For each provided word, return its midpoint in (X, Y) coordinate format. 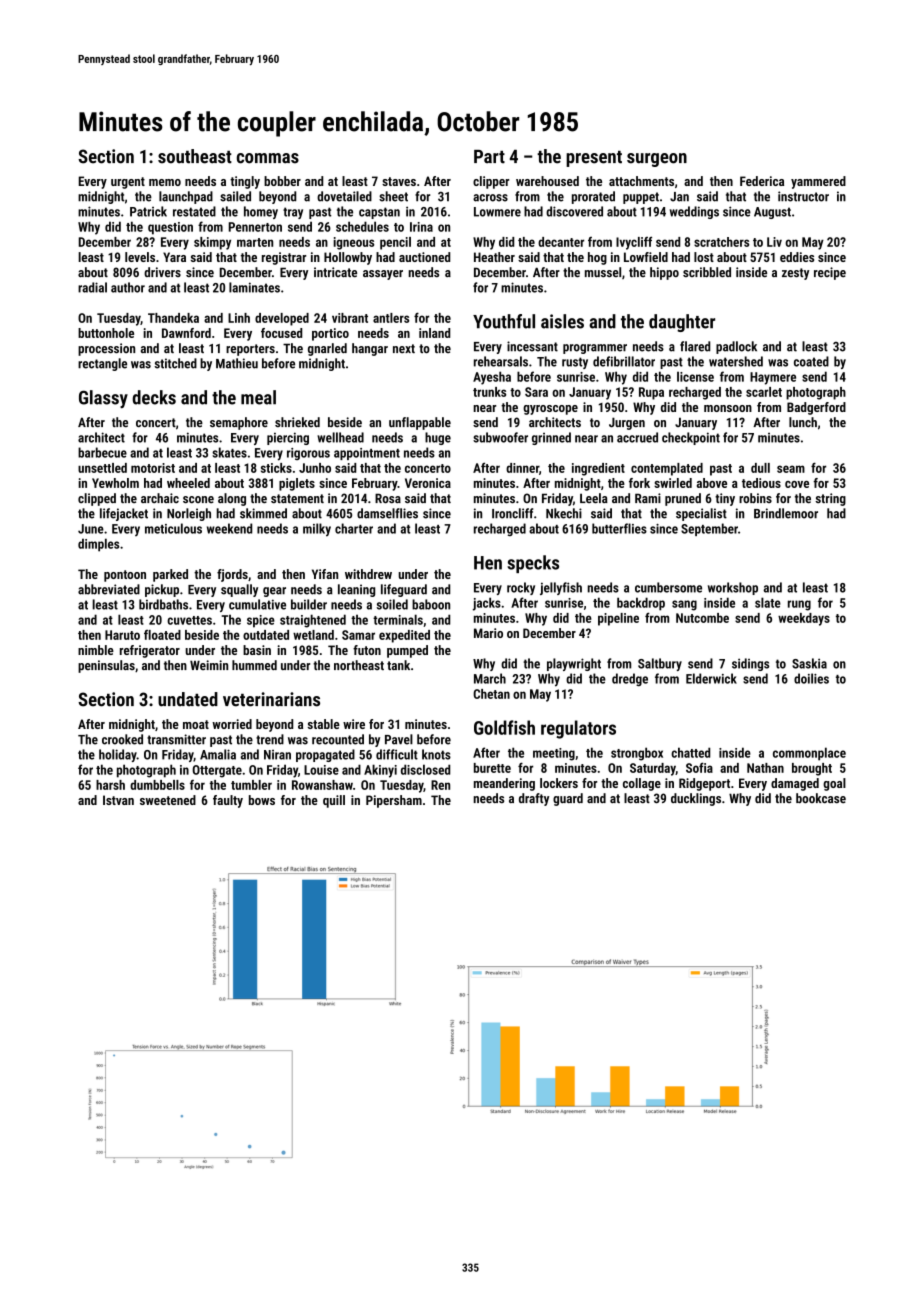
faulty (228, 801)
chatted (690, 752)
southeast (195, 156)
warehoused (547, 181)
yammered (818, 182)
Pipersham (394, 801)
